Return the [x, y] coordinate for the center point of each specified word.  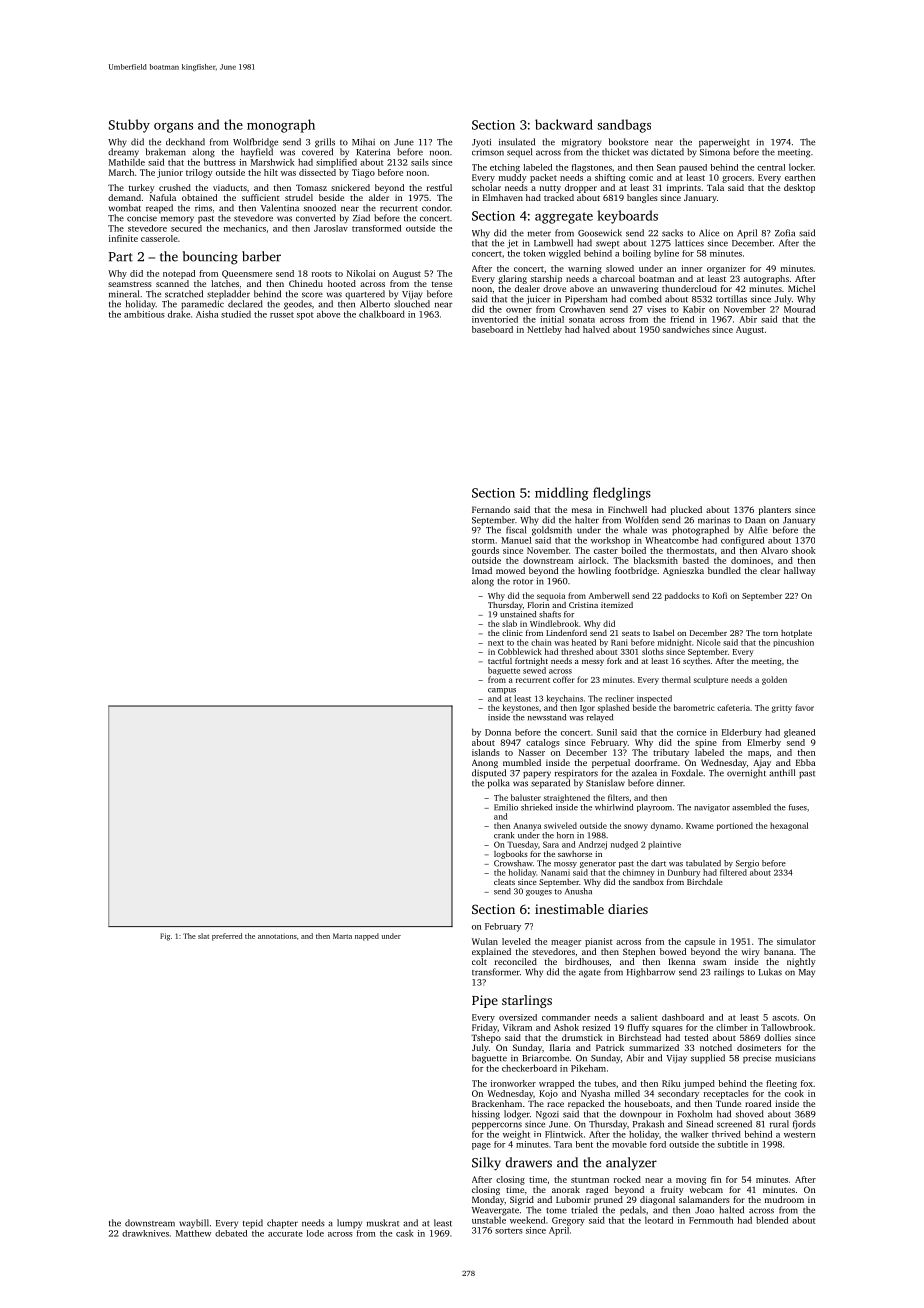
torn [770, 633]
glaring [512, 279]
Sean [666, 167]
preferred [227, 937]
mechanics [245, 228]
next [496, 643]
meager [566, 943]
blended [772, 1220]
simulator [796, 941]
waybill [194, 1224]
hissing [486, 1115]
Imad [482, 570]
